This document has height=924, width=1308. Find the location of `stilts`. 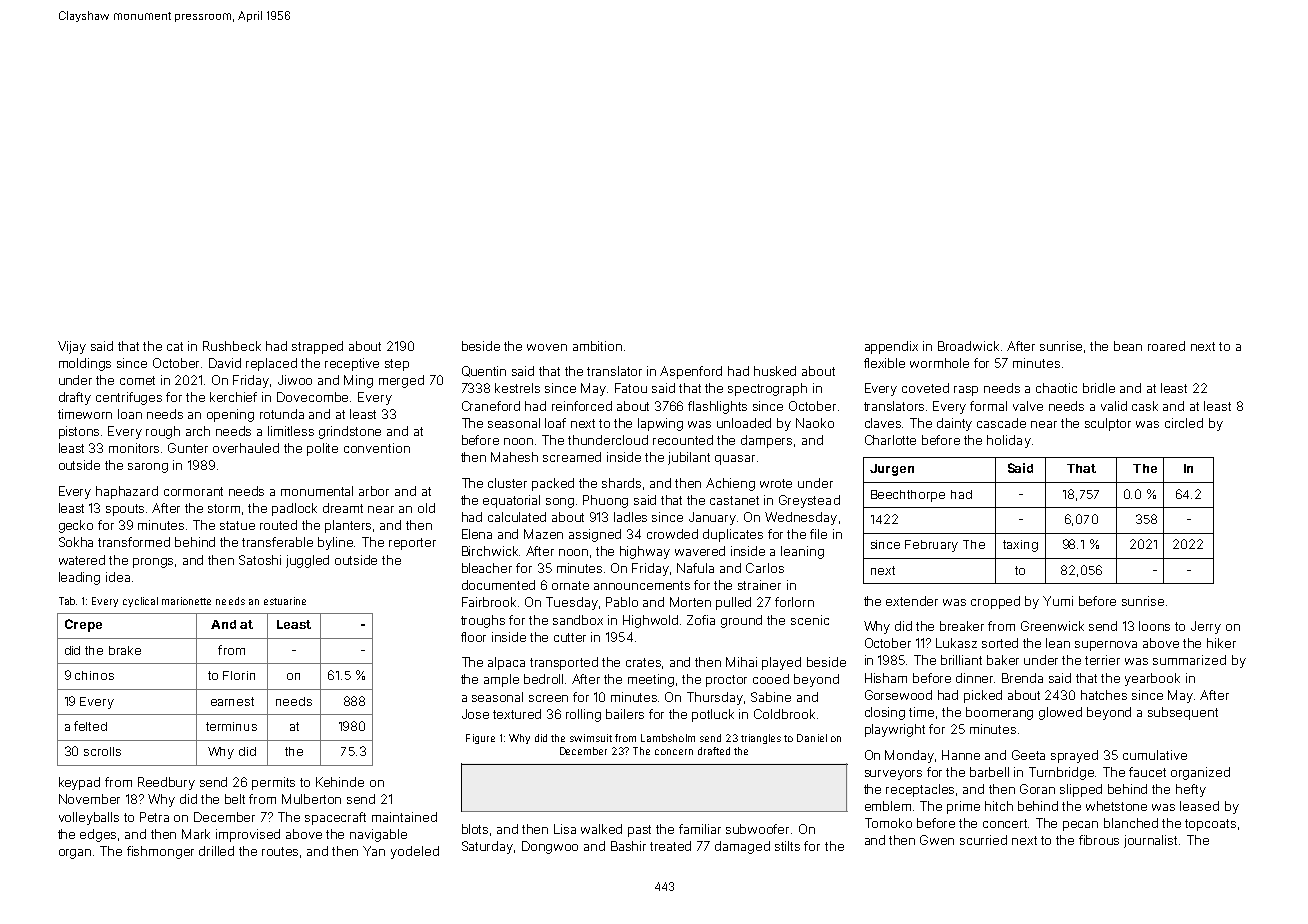

stilts is located at coordinates (787, 846).
